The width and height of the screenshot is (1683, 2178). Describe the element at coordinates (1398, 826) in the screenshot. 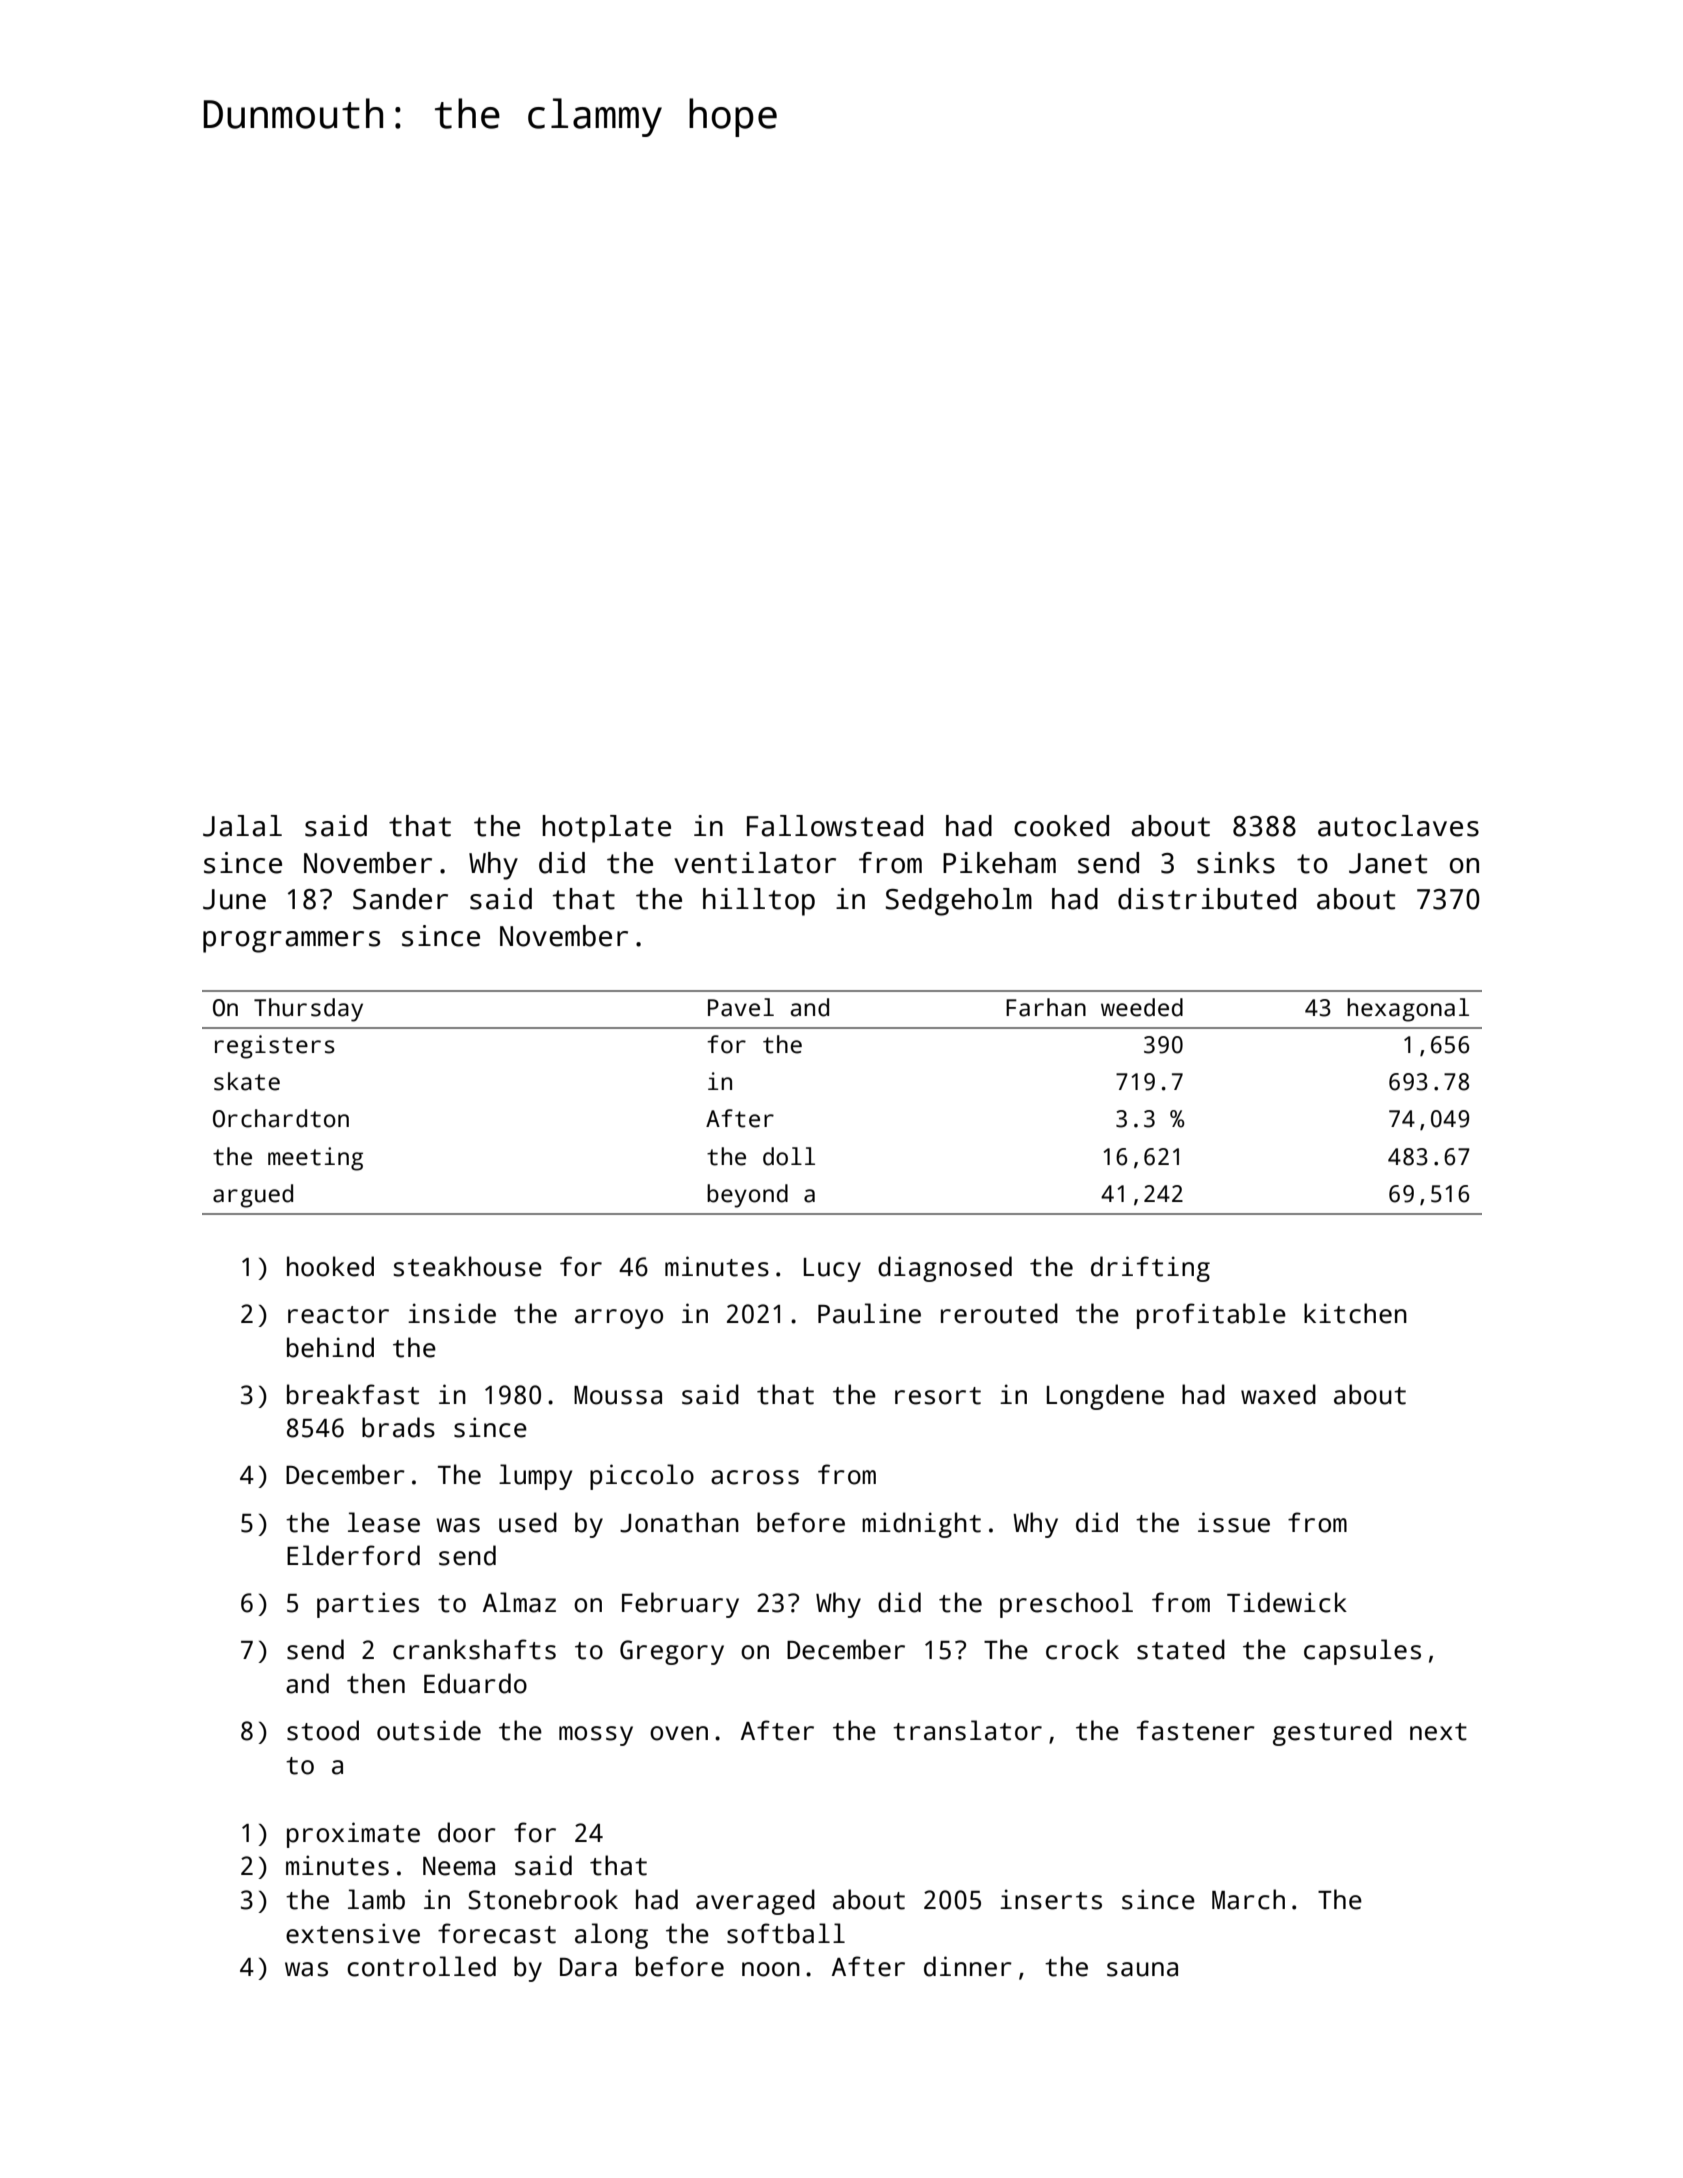

I see `autoclaves` at that location.
